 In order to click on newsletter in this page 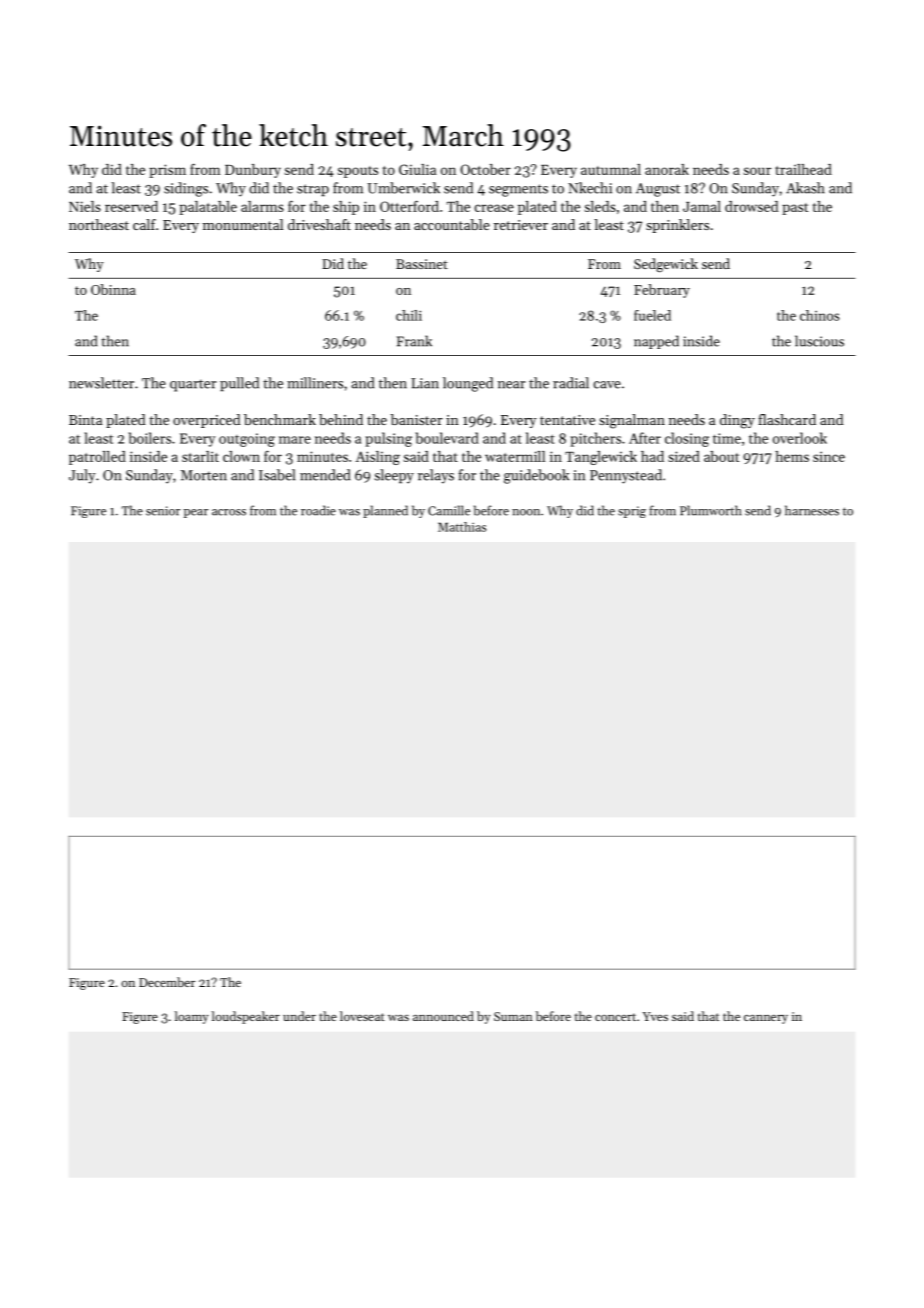, I will do `click(101, 383)`.
